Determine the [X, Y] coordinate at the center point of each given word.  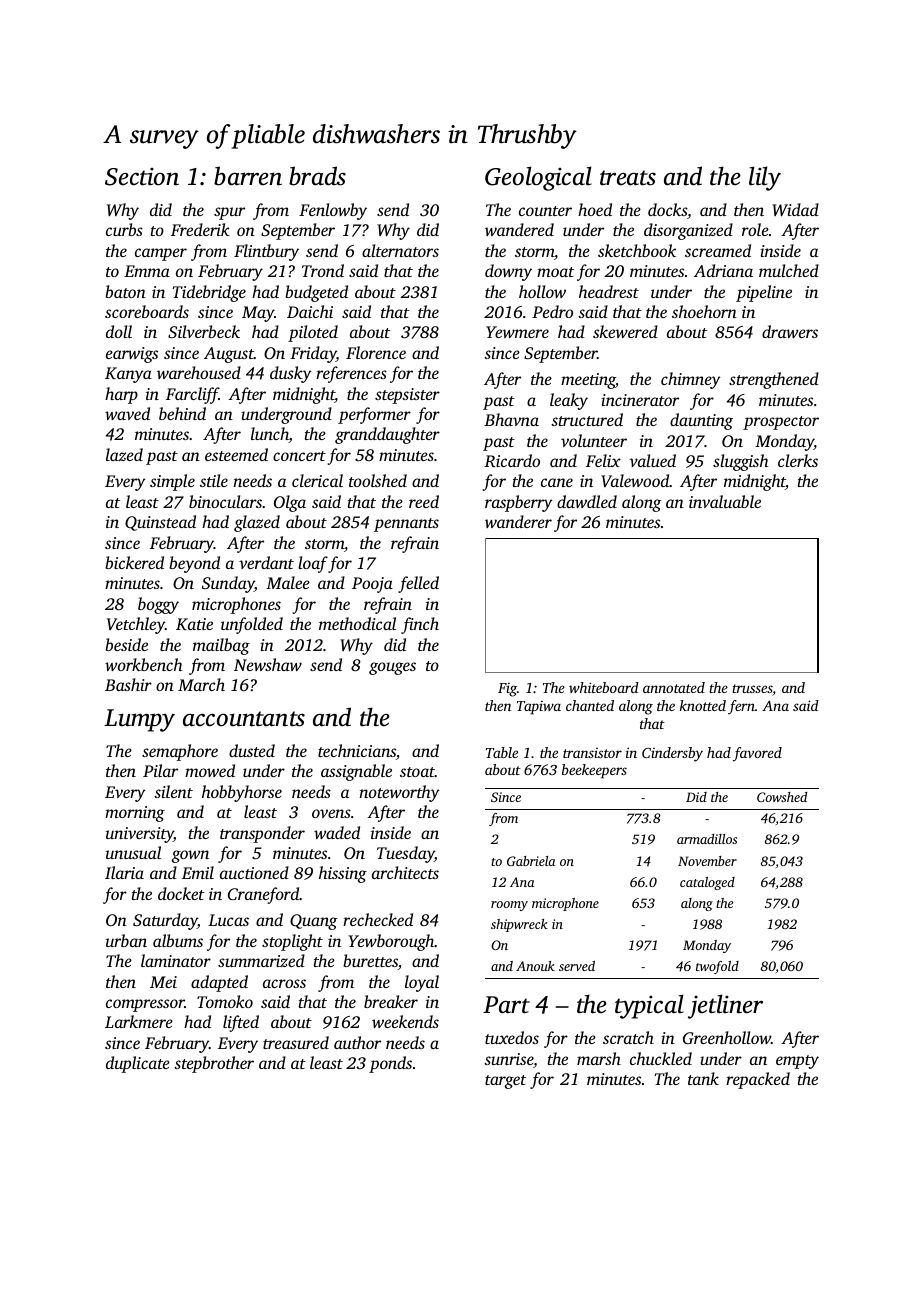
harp [121, 395]
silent [173, 791]
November [707, 861]
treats [628, 178]
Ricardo [512, 460]
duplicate [138, 1064]
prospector [781, 423]
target [505, 1082]
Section [142, 177]
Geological [538, 178]
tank [703, 1078]
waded [337, 832]
